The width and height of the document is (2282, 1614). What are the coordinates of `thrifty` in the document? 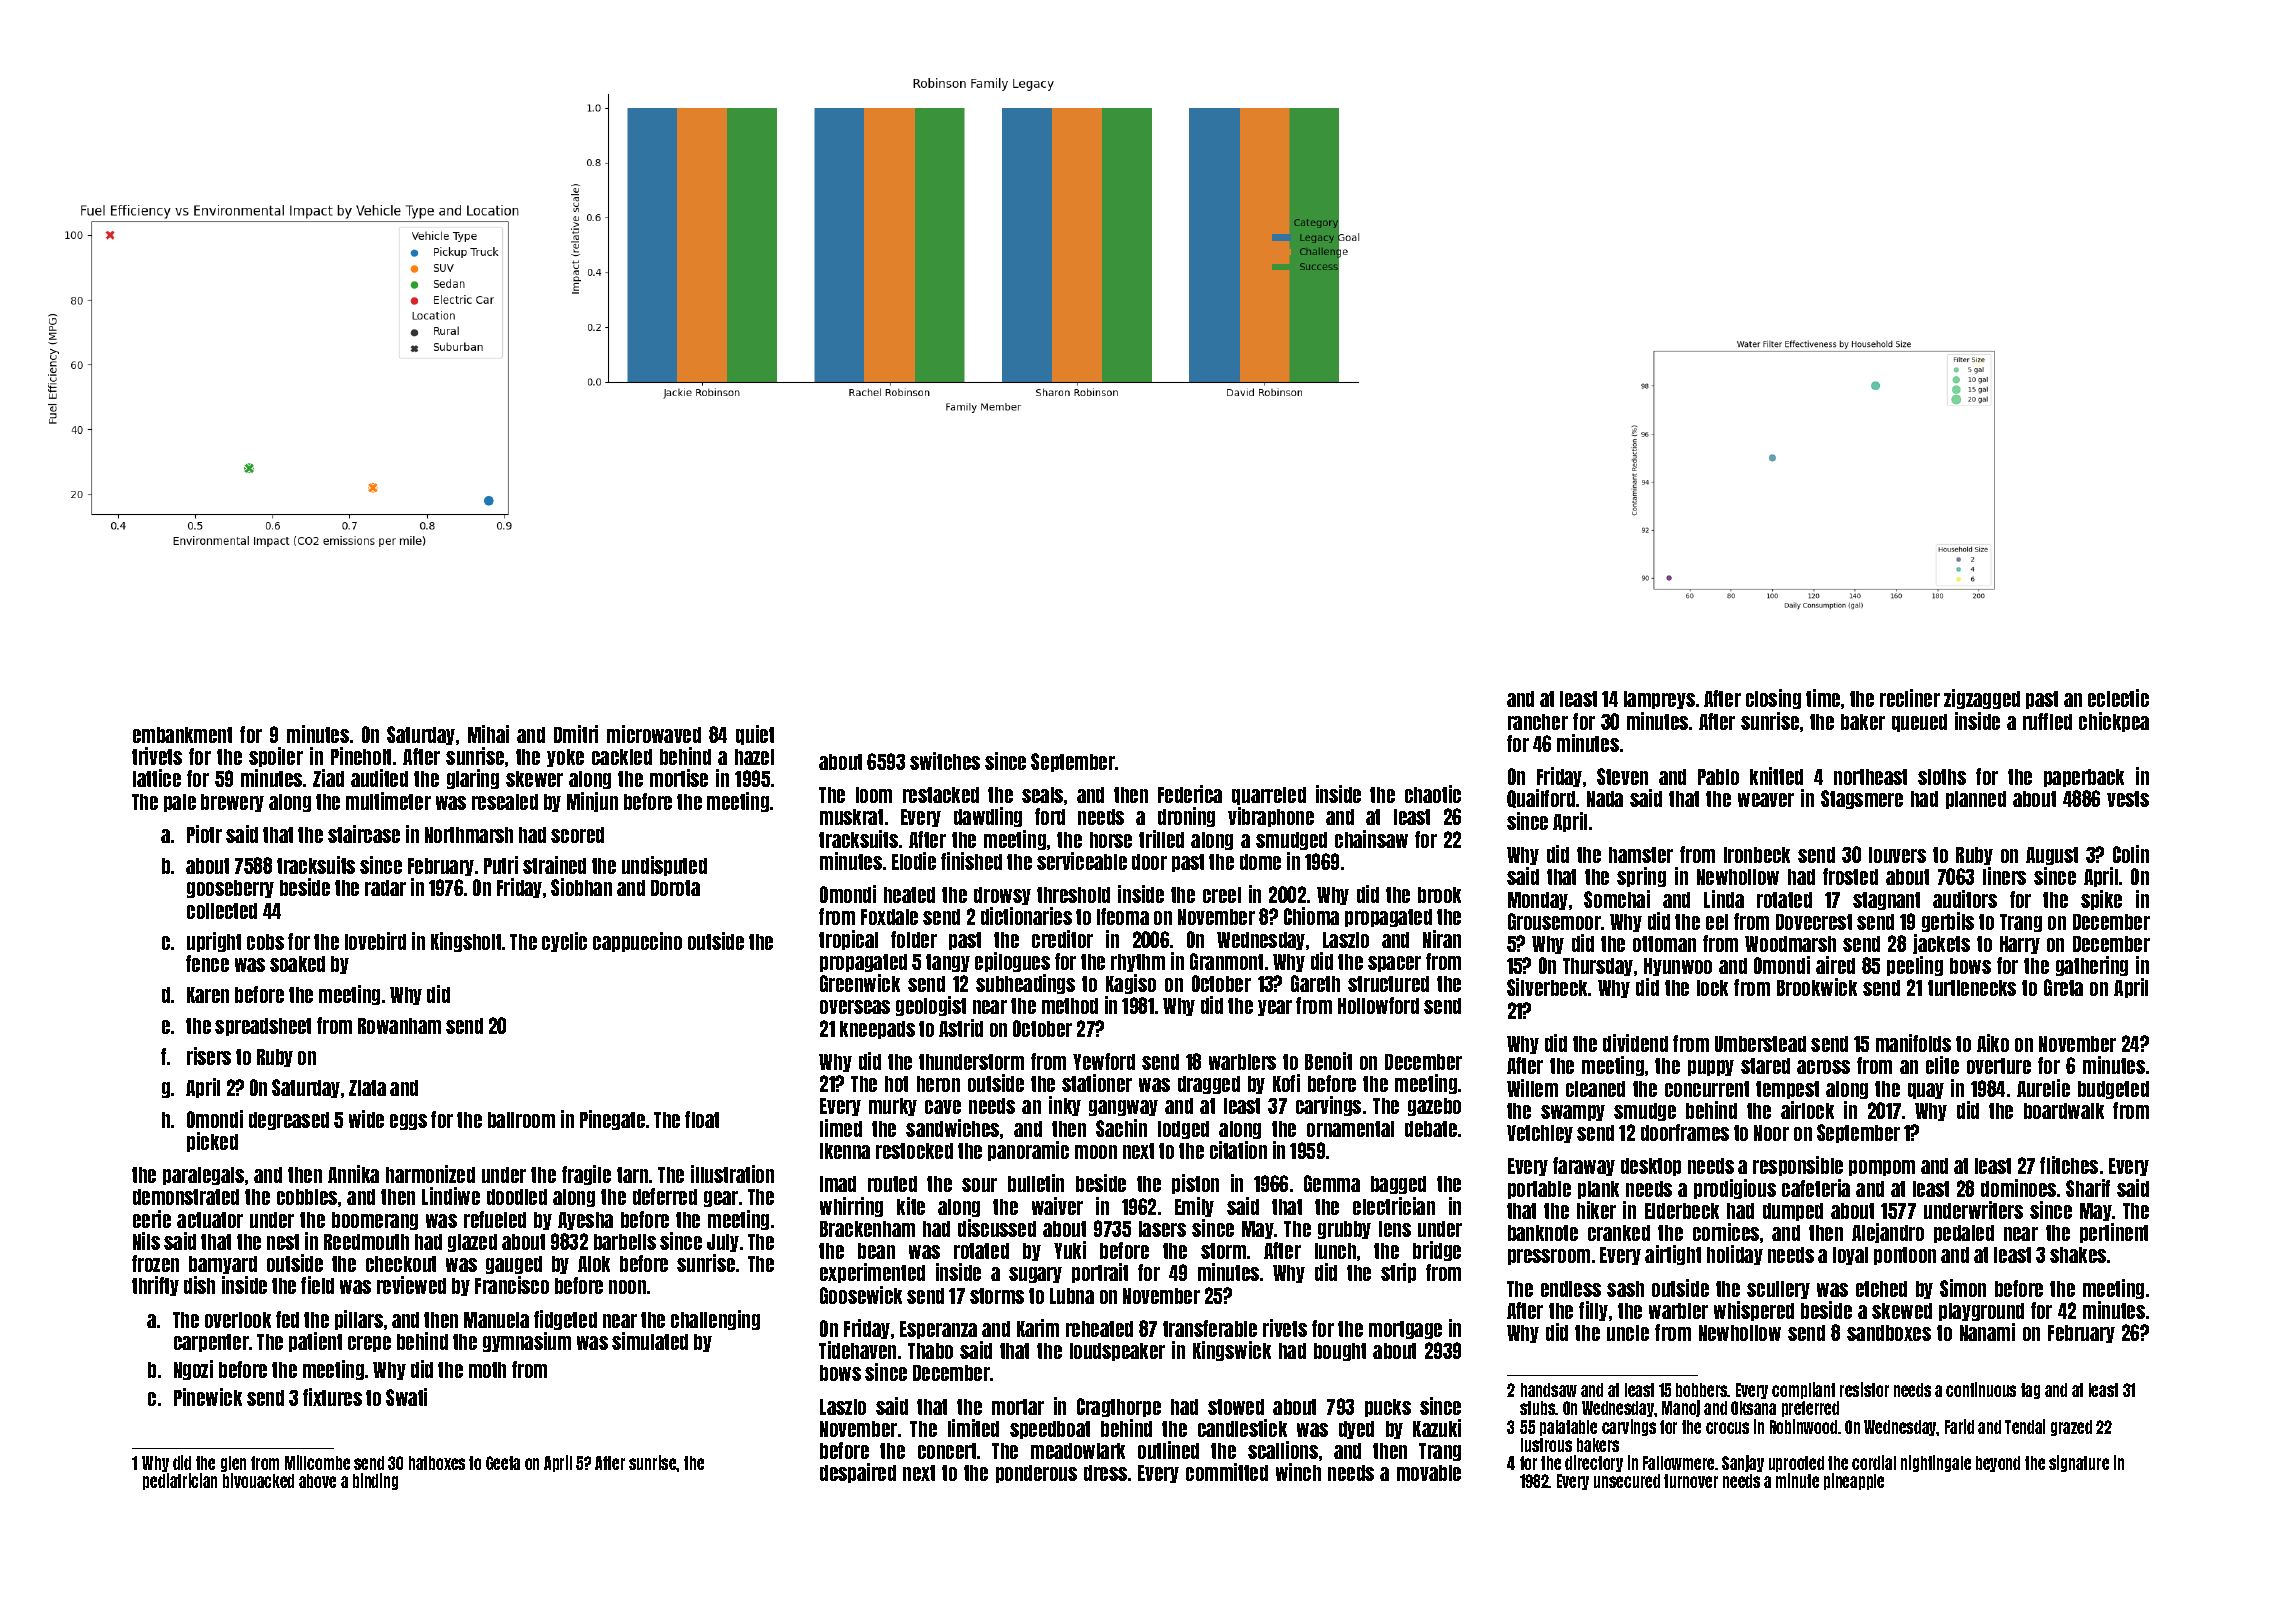 It's located at (155, 1286).
